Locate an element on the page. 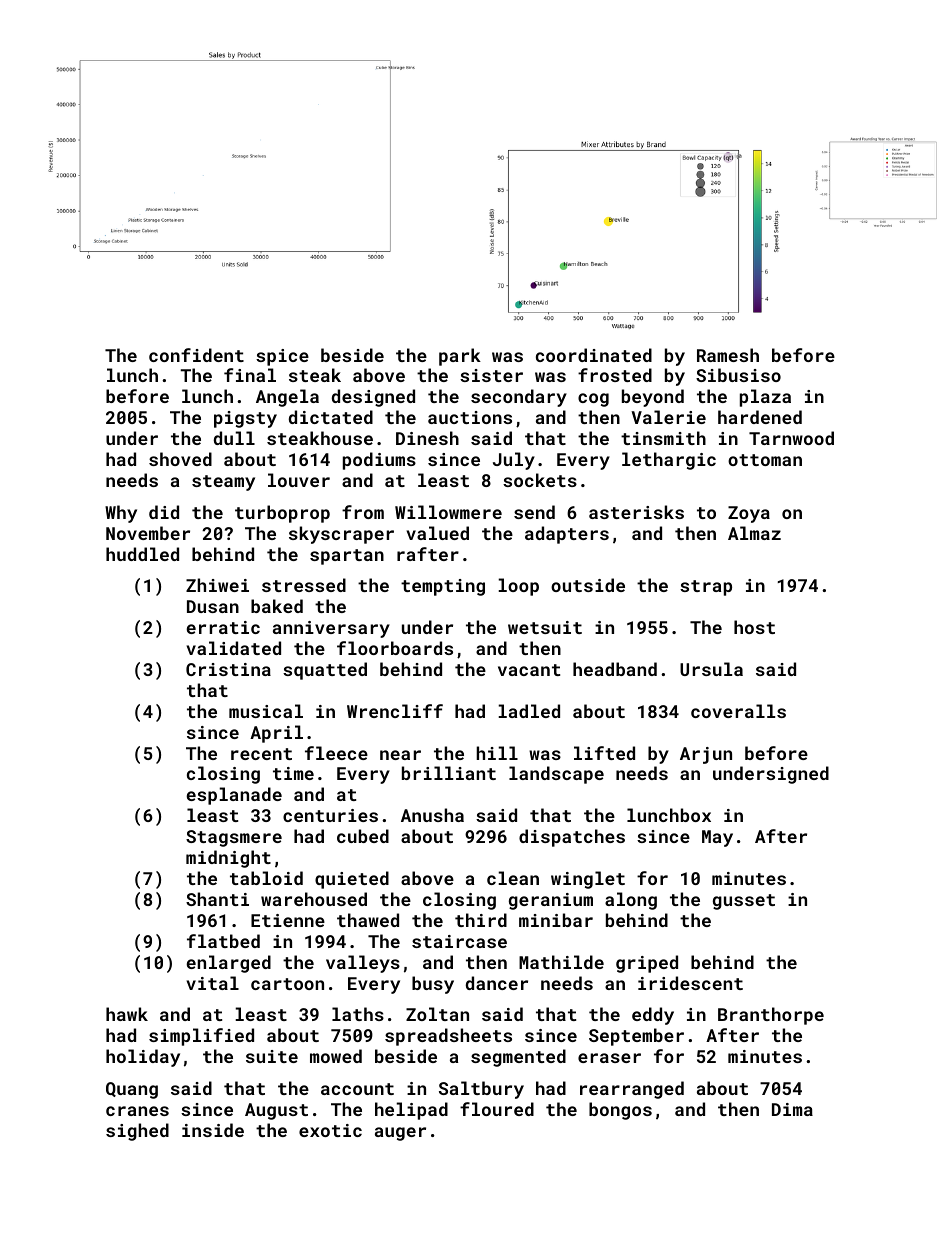  simplified is located at coordinates (201, 1037).
